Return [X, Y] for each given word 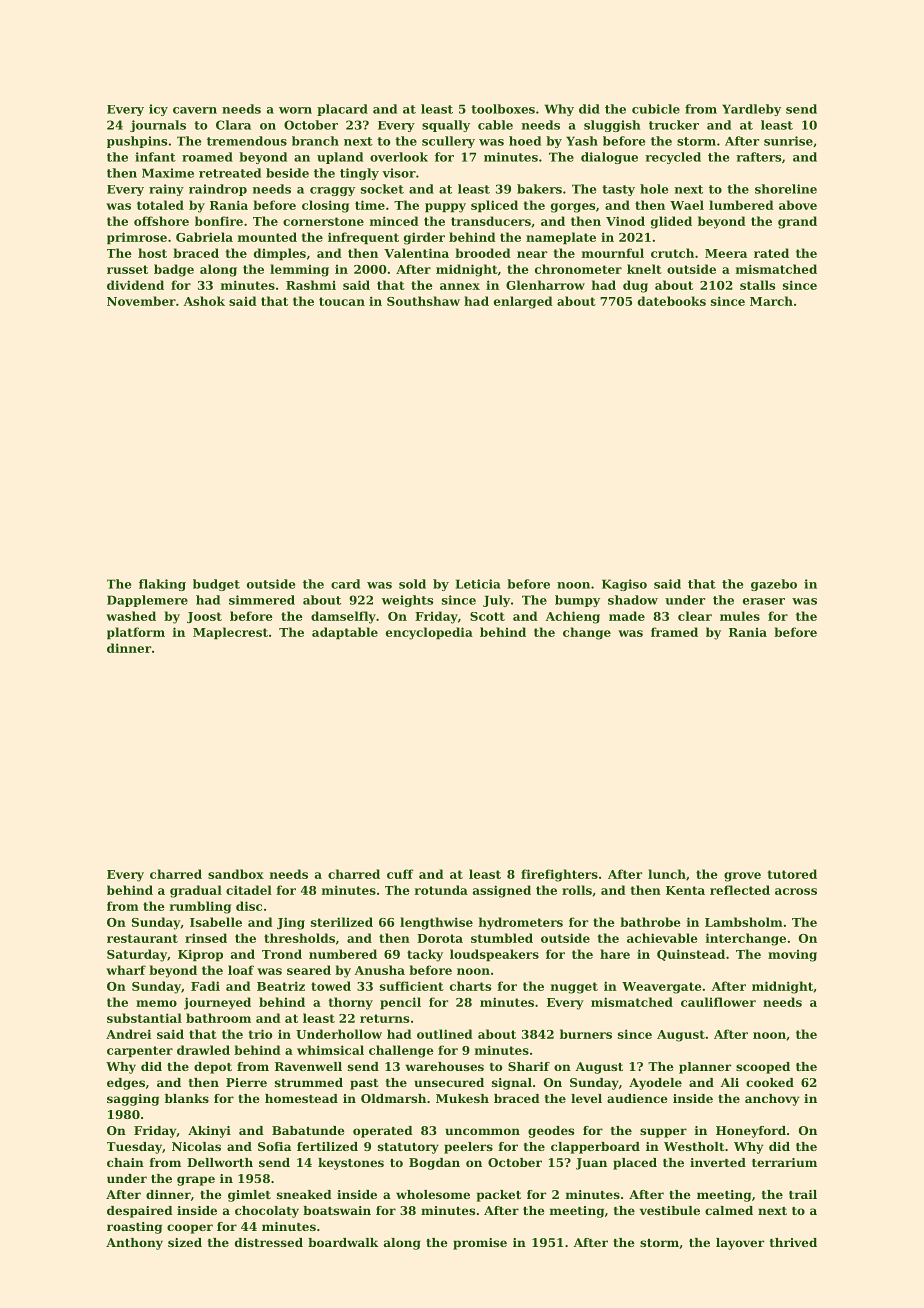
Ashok [204, 301]
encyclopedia [429, 633]
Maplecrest [230, 633]
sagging [133, 1100]
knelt [644, 269]
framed [674, 632]
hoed [525, 141]
